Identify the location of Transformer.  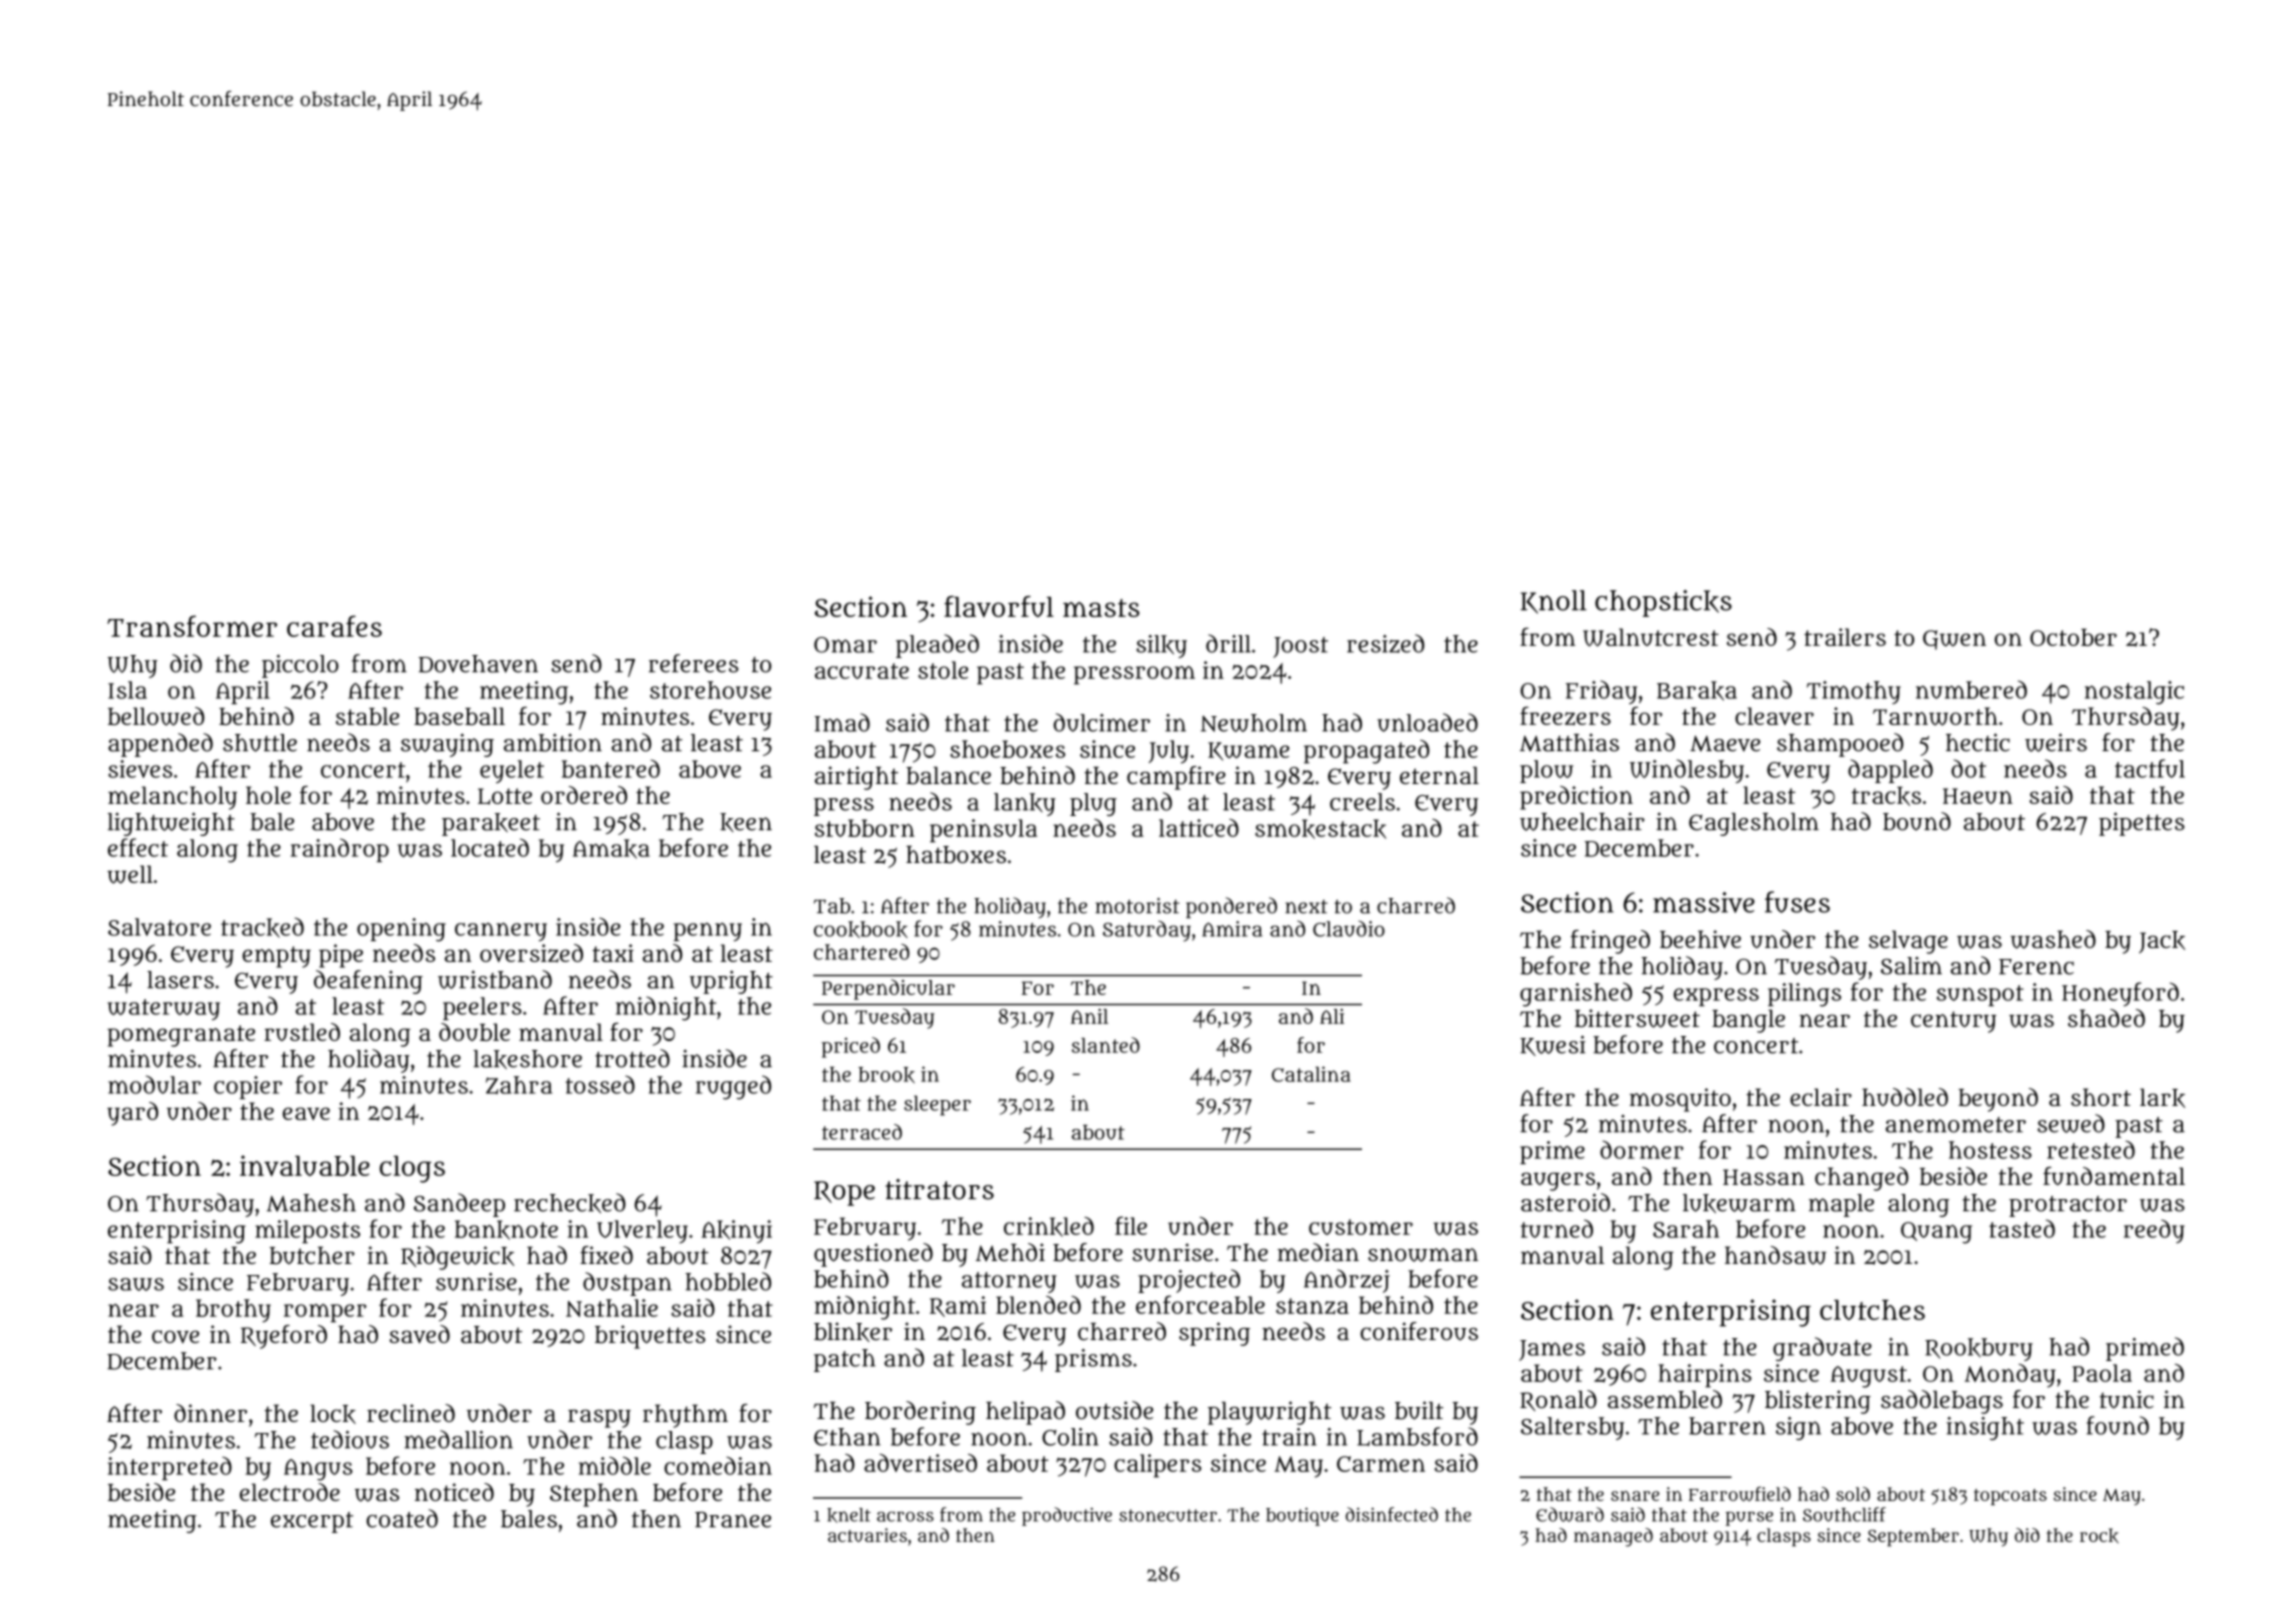
(192, 626).
